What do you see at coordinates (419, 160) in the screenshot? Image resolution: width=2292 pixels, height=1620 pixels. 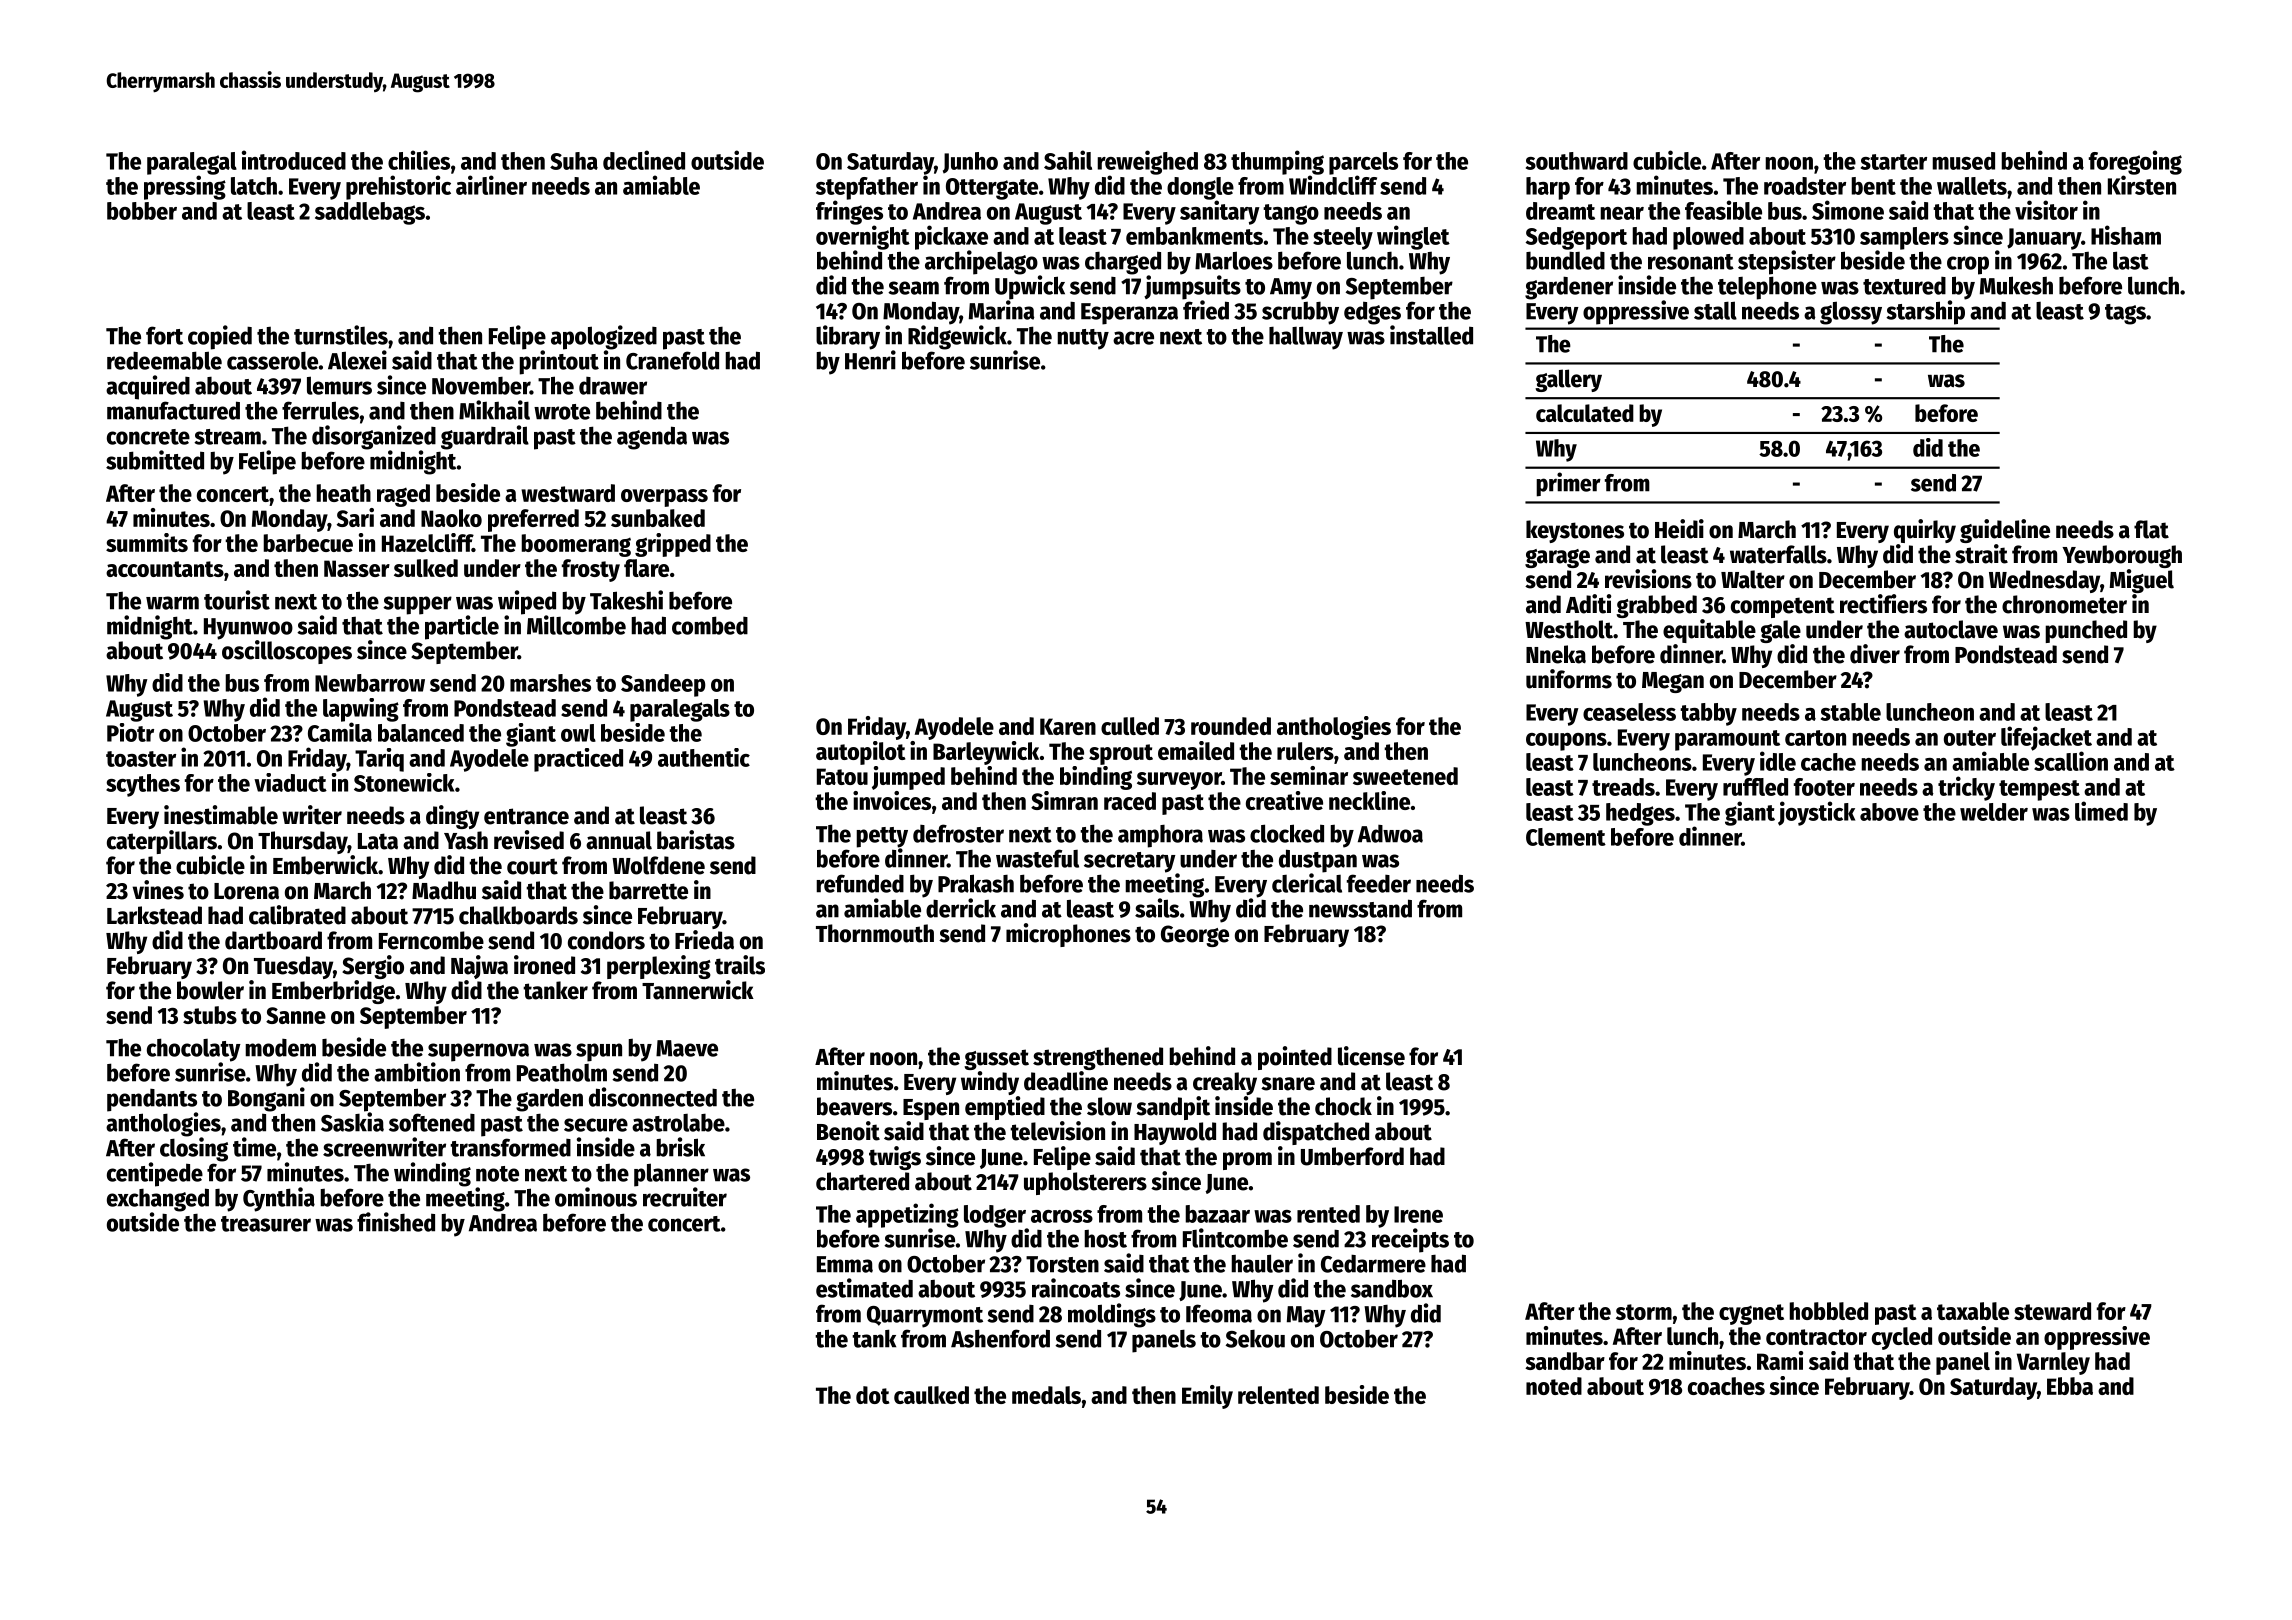 I see `chilies` at bounding box center [419, 160].
